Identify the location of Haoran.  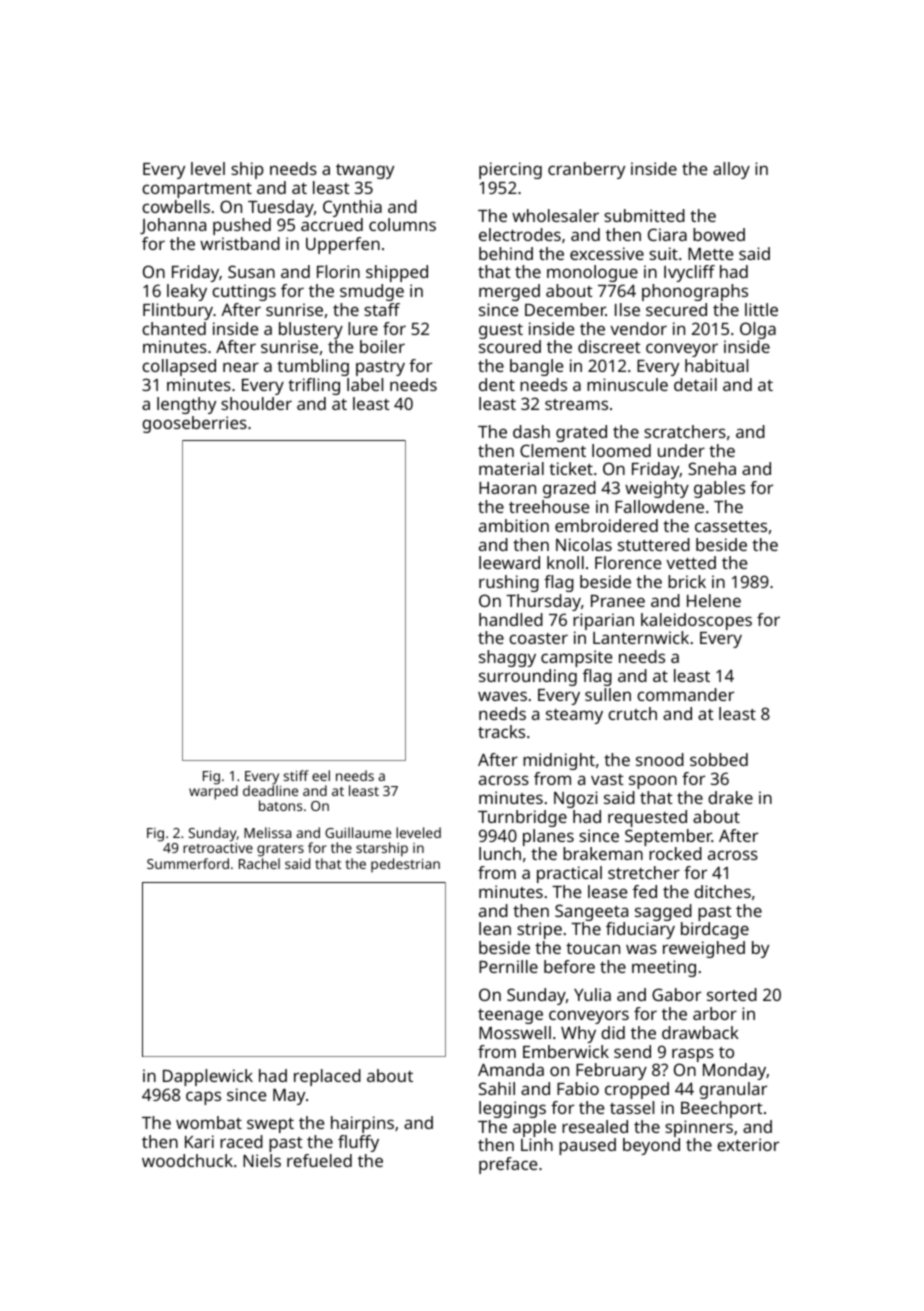
(507, 488).
